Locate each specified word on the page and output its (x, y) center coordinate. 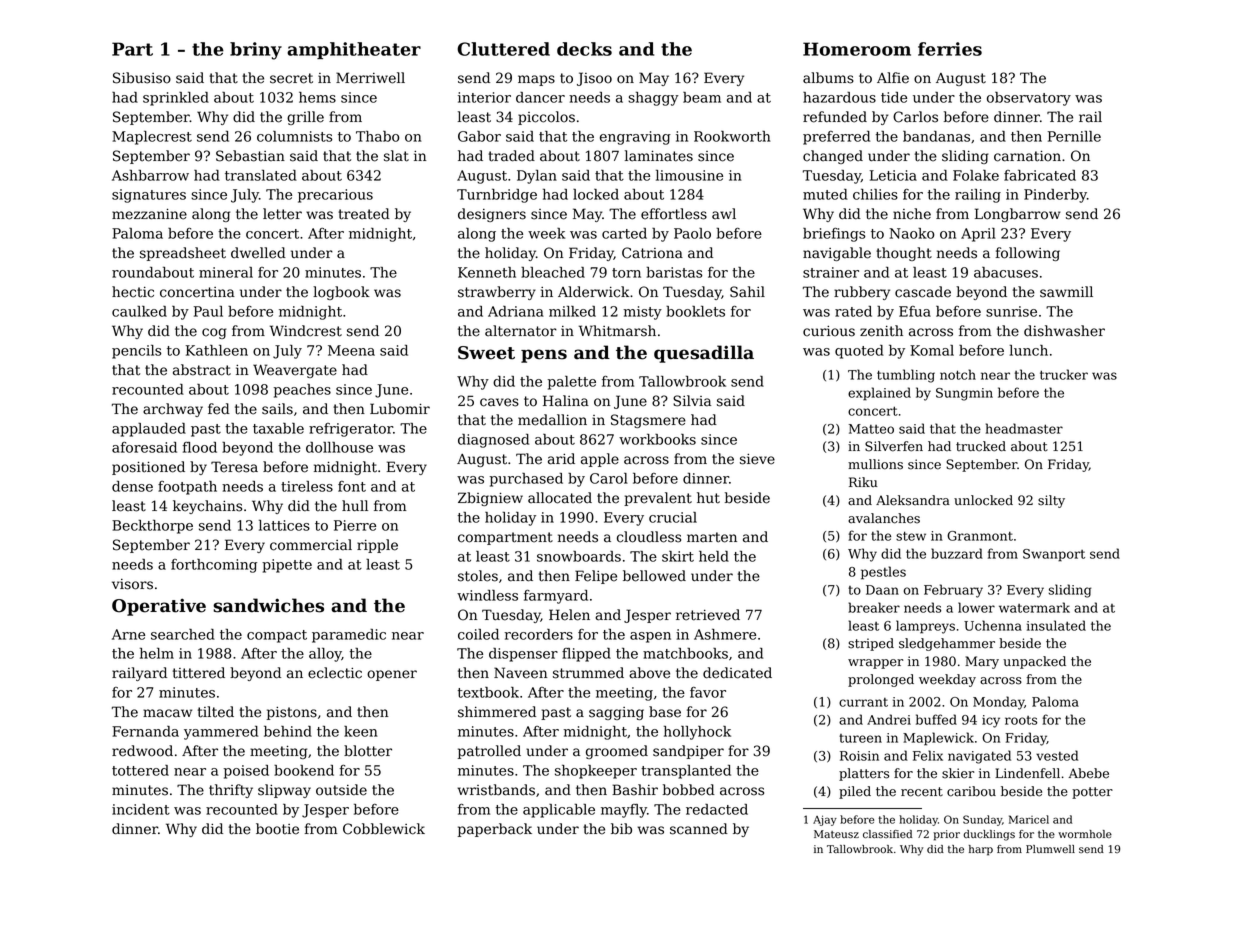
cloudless (649, 537)
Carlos (915, 117)
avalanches (884, 518)
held (714, 556)
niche (912, 214)
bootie (277, 829)
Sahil (747, 292)
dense (132, 486)
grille (305, 118)
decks (584, 49)
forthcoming (214, 566)
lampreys (925, 627)
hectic (133, 292)
